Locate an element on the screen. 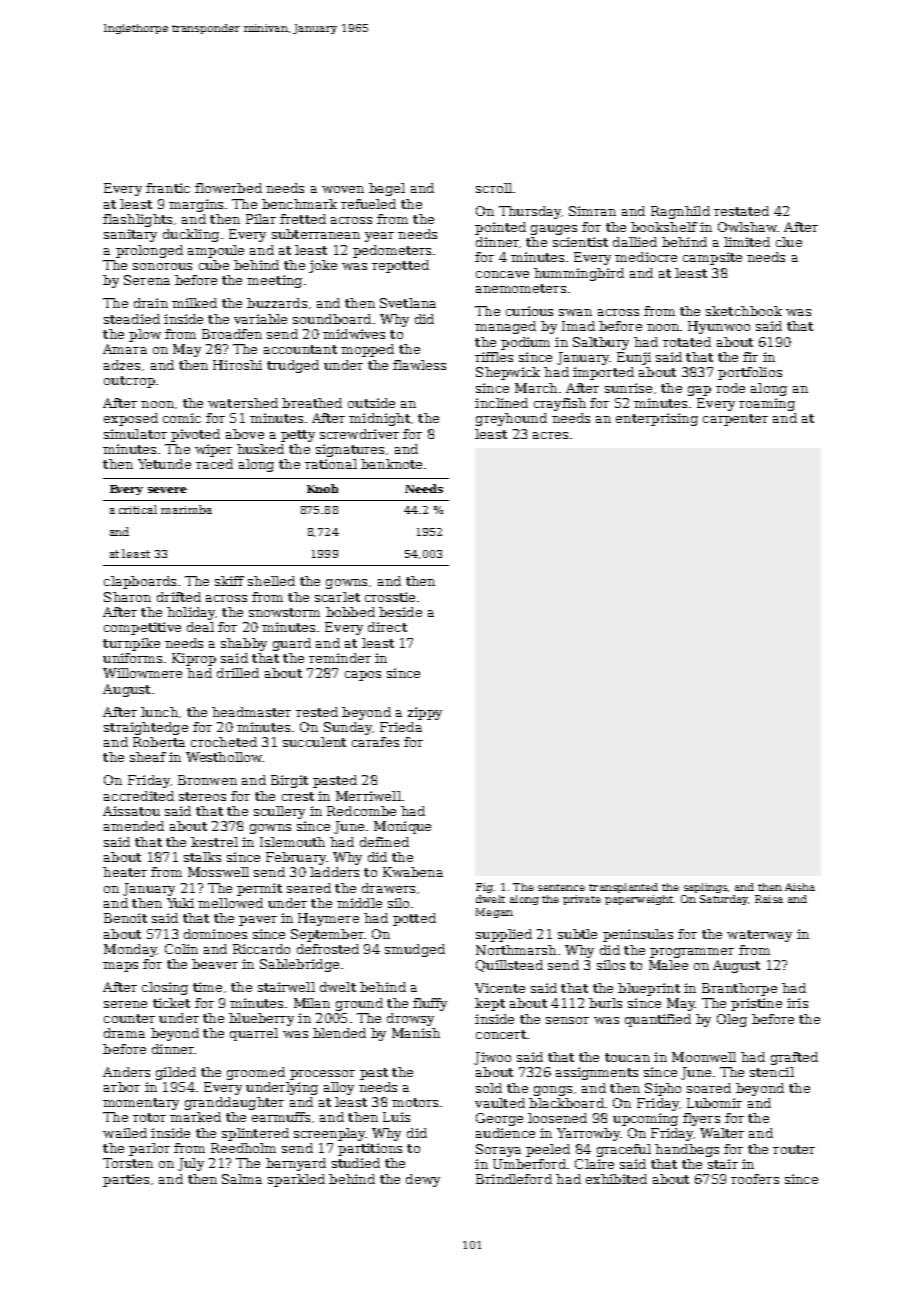 This screenshot has width=924, height=1308. enterprising is located at coordinates (657, 419).
